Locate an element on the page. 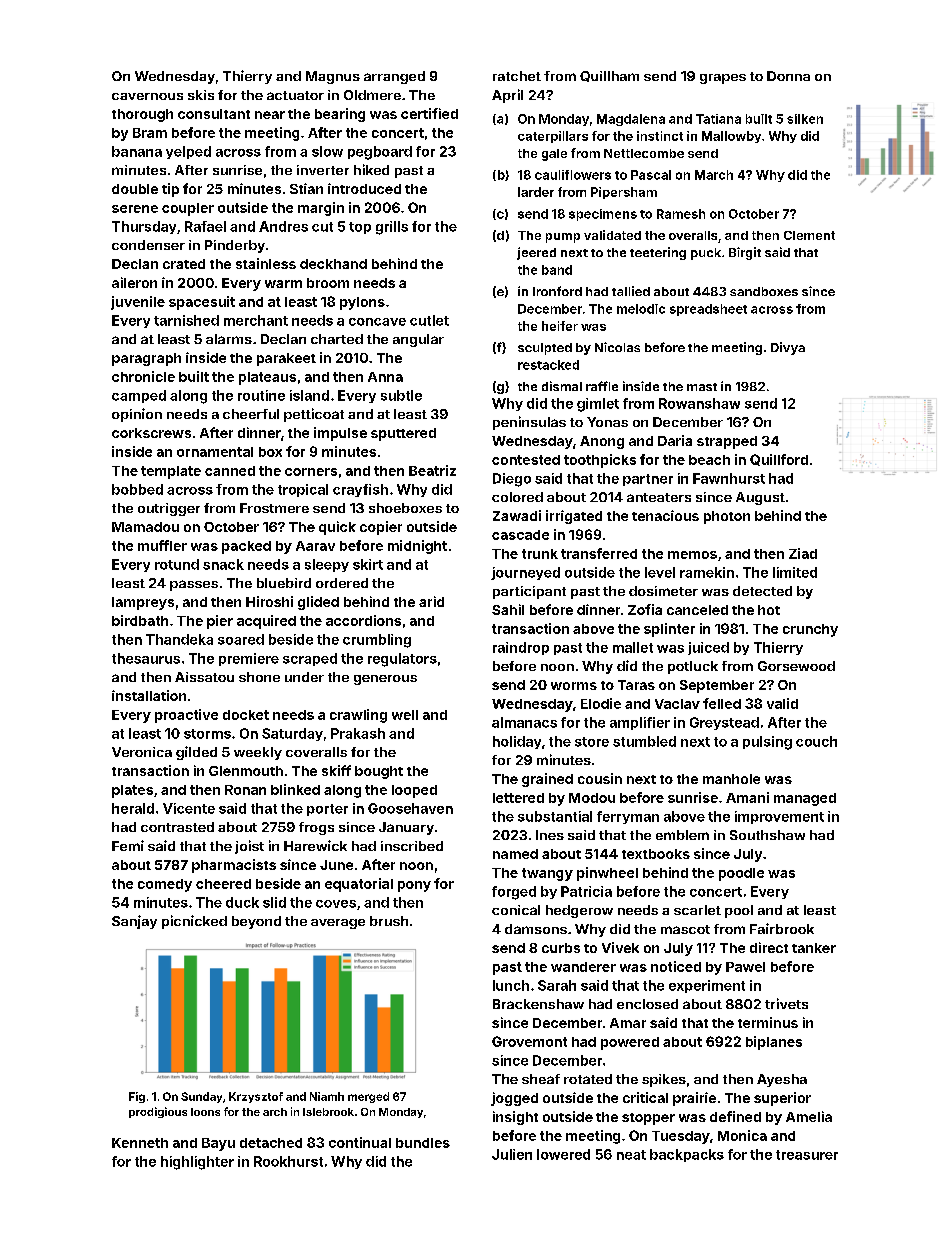 This document has width=952, height=1233. Femi is located at coordinates (128, 845).
